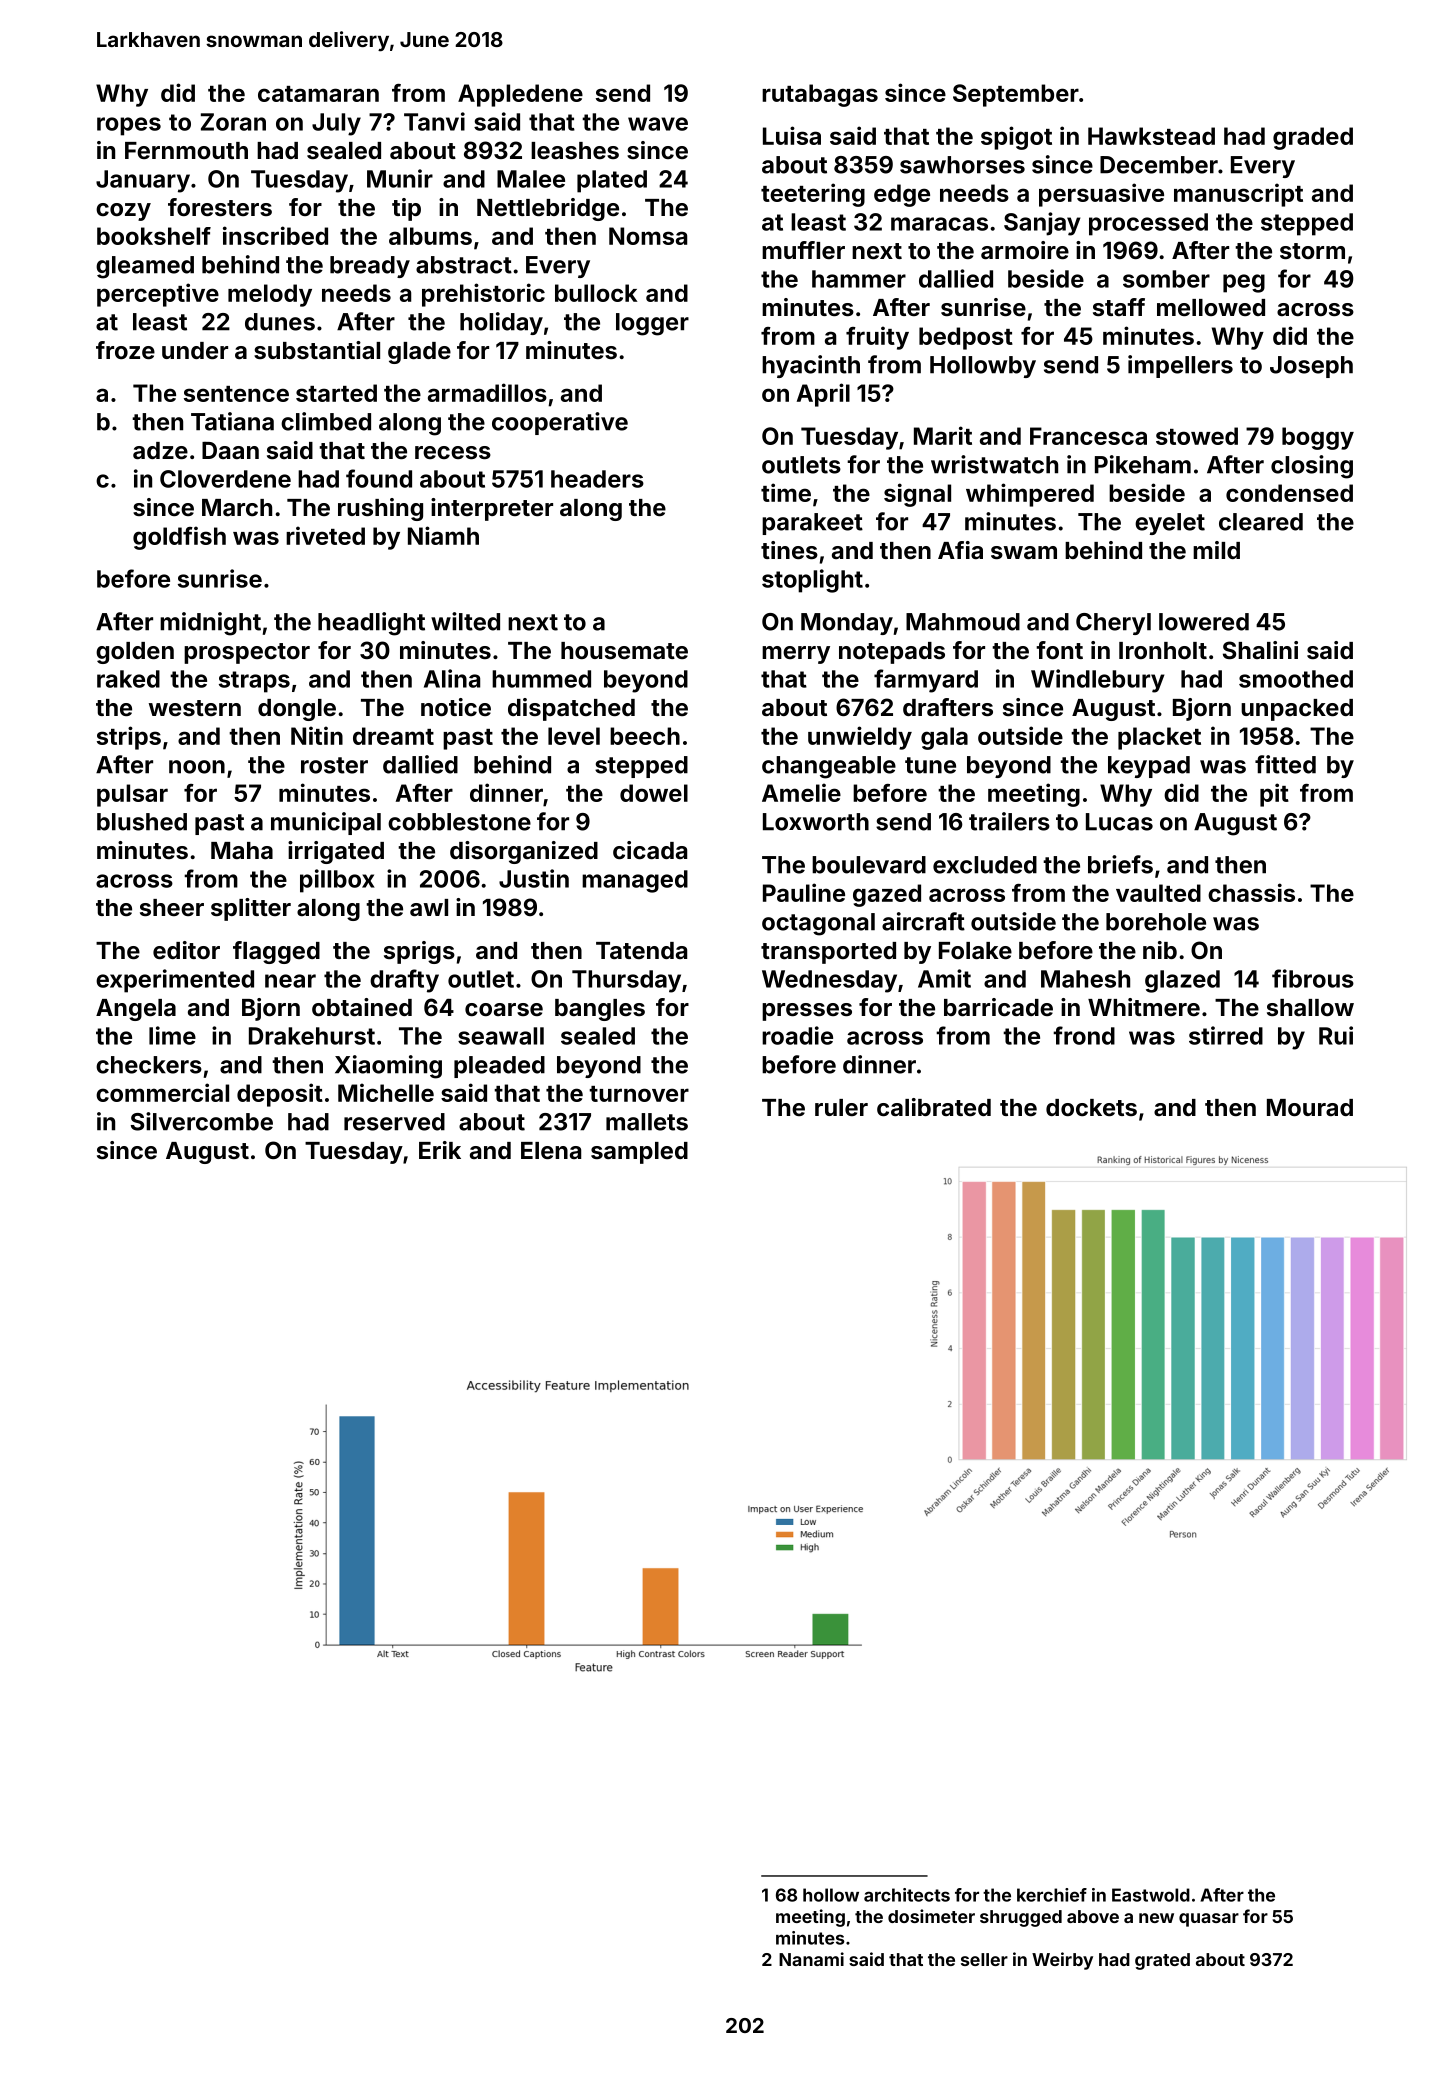  Describe the element at coordinates (440, 1150) in the image. I see `Erik` at that location.
